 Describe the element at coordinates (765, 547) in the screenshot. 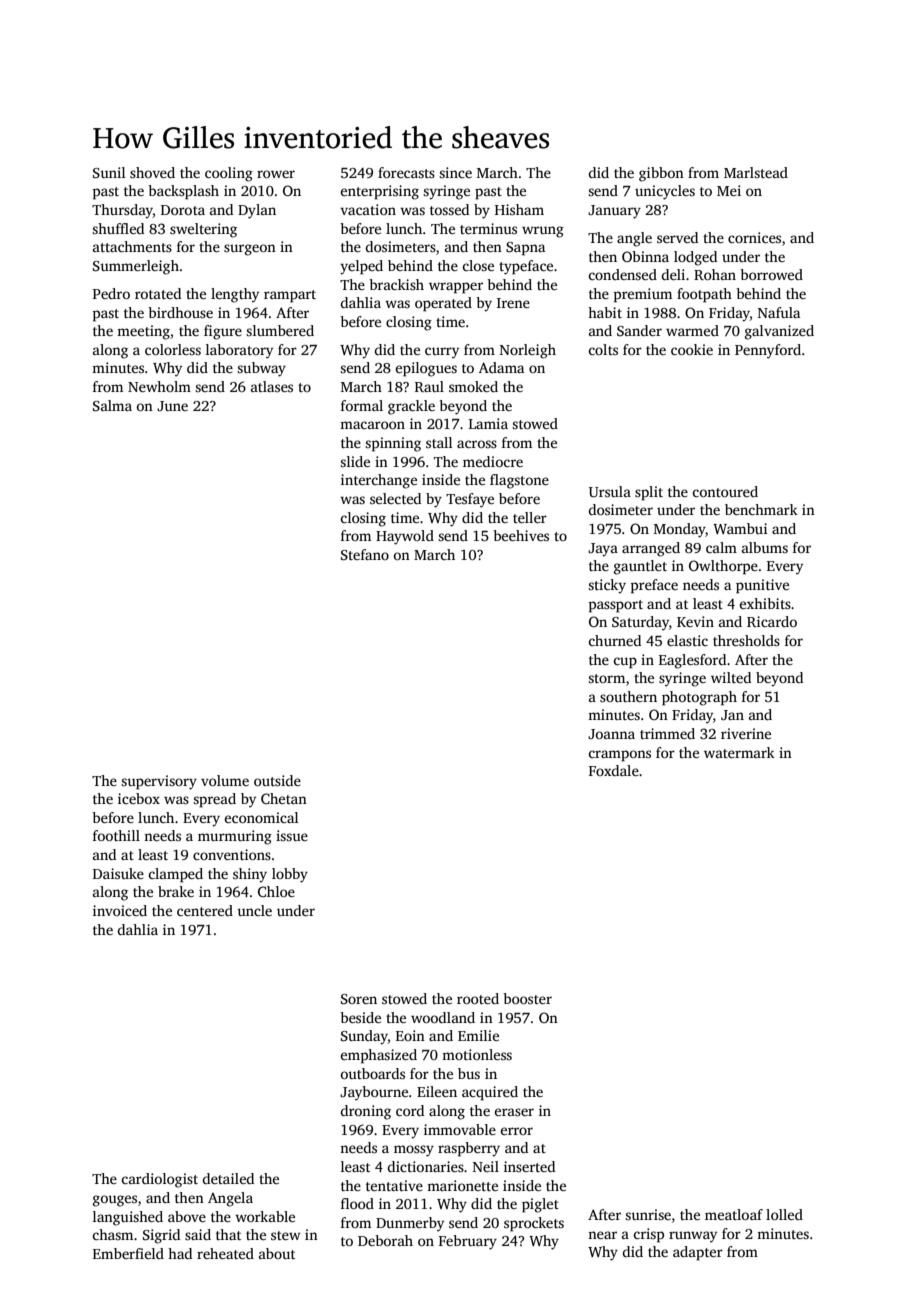

I see `albums` at that location.
